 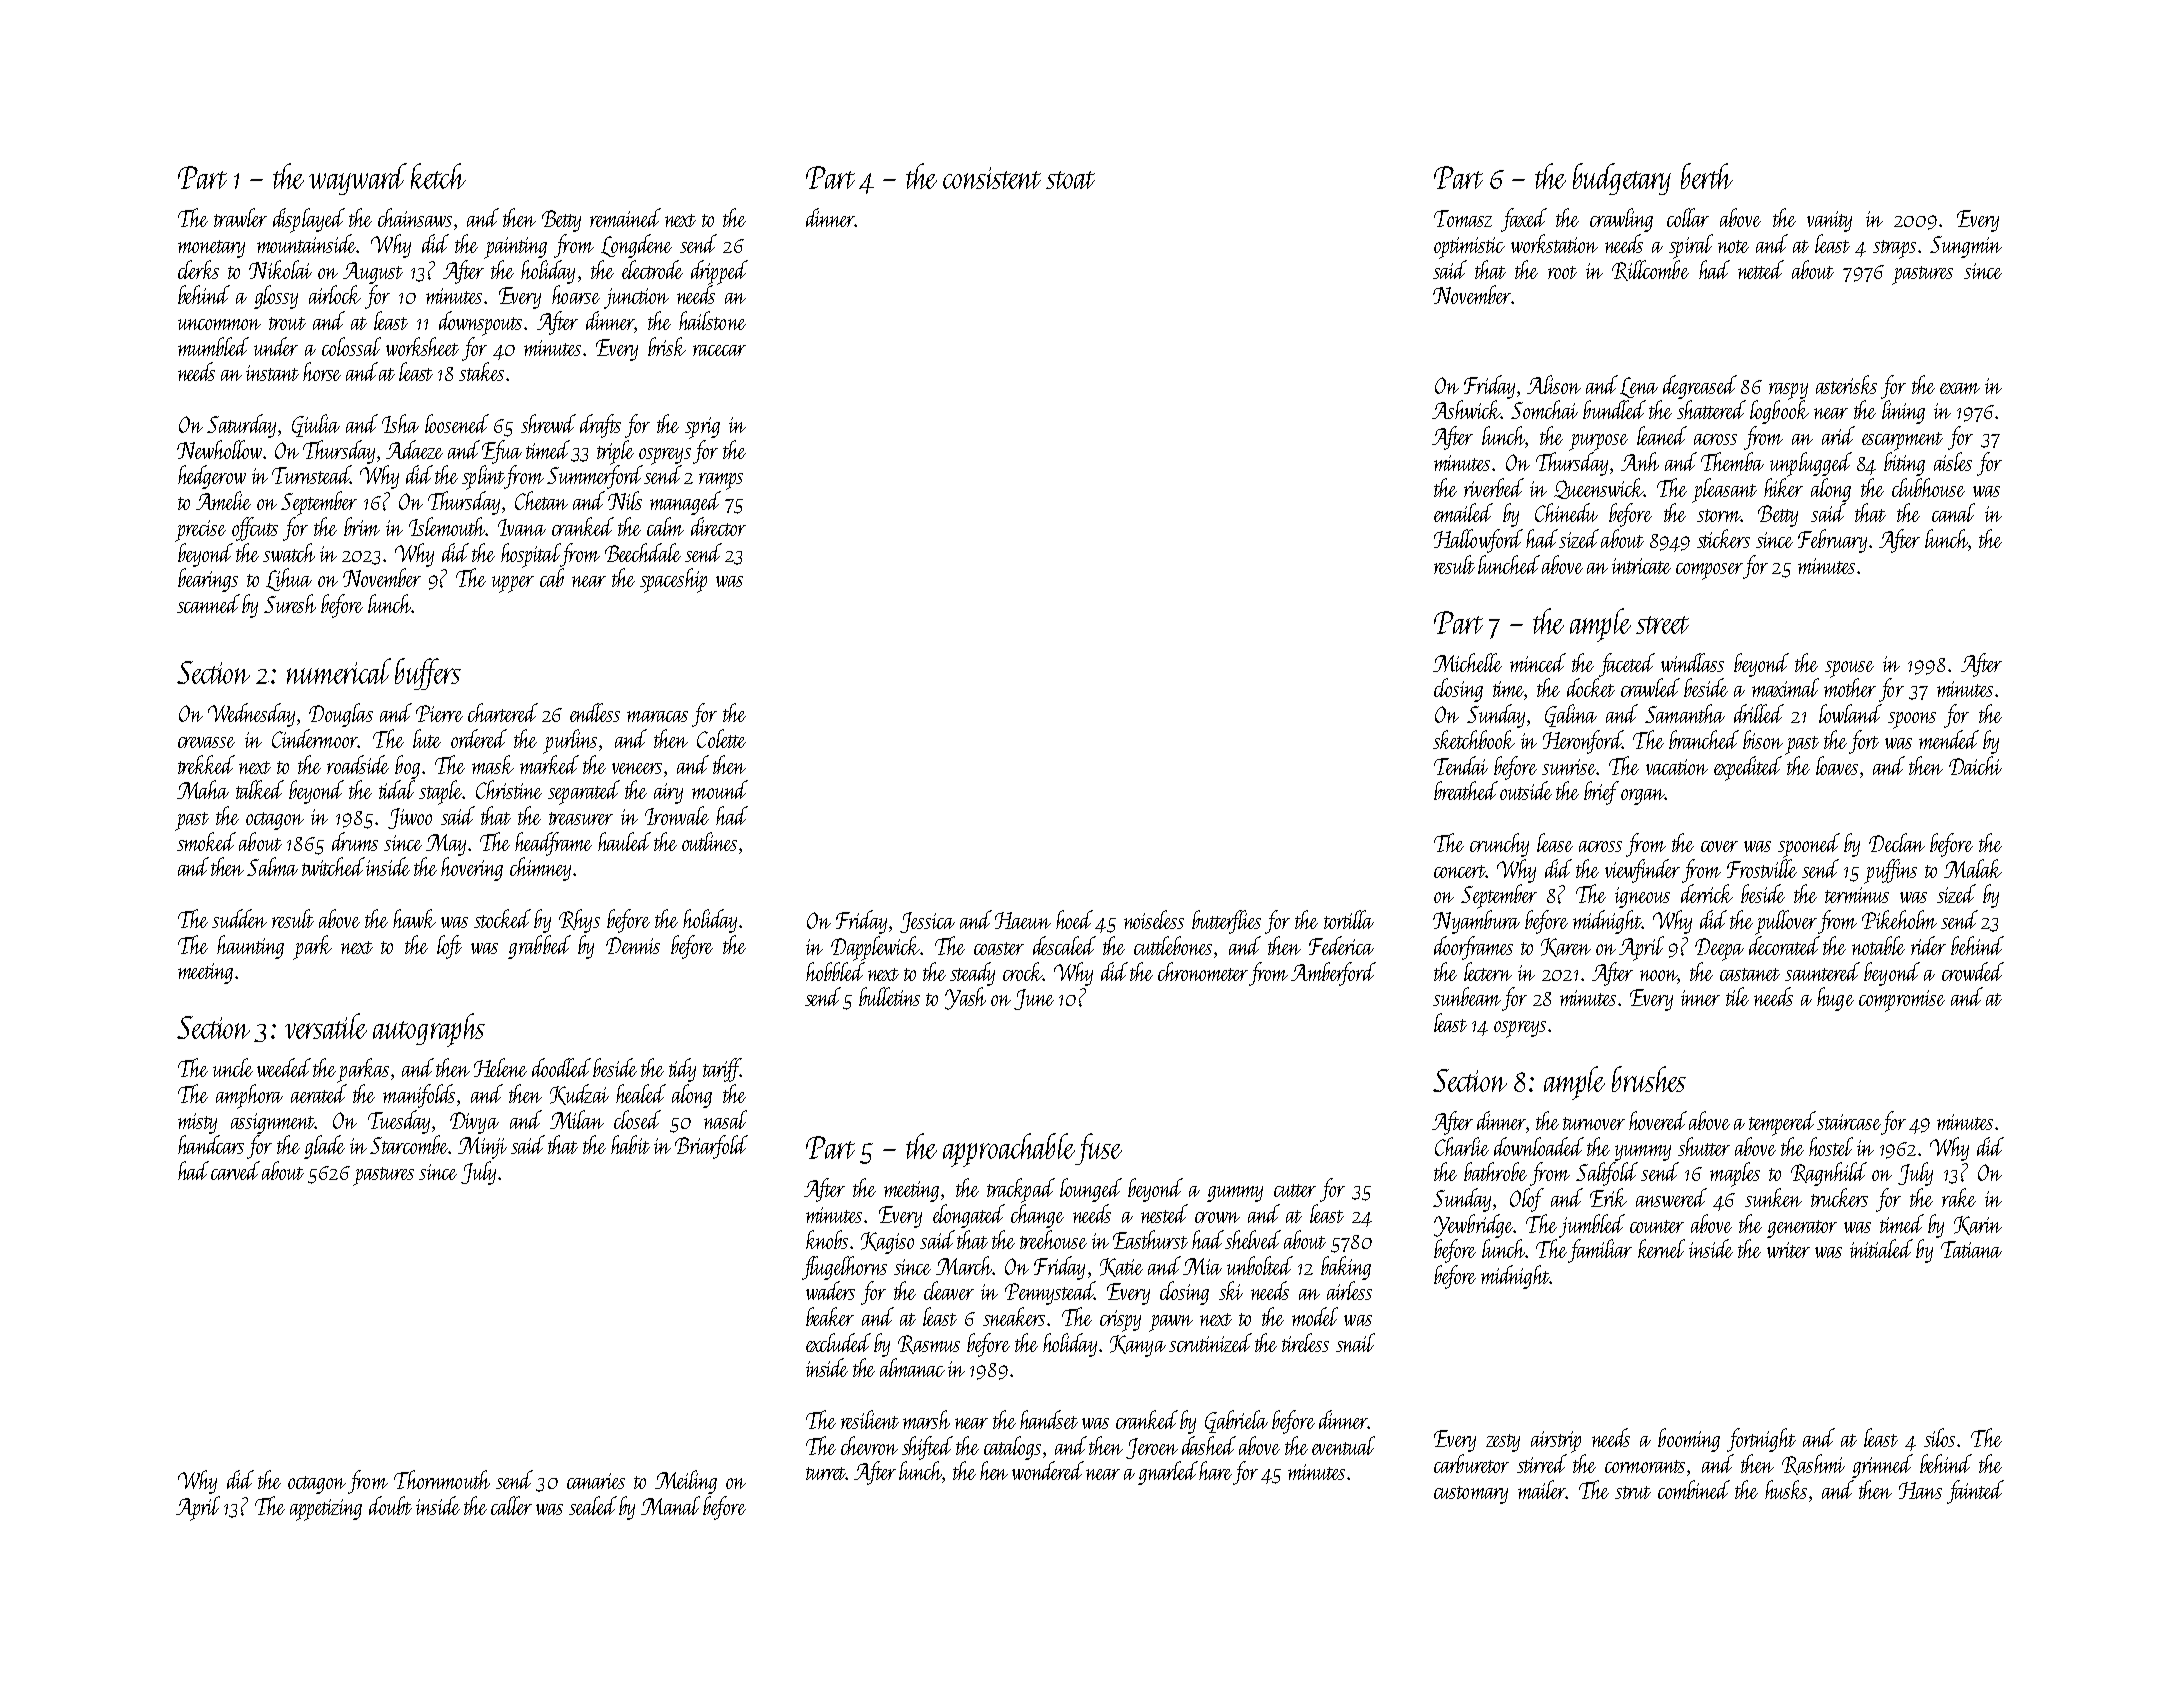 I want to click on sprig, so click(x=702, y=428).
